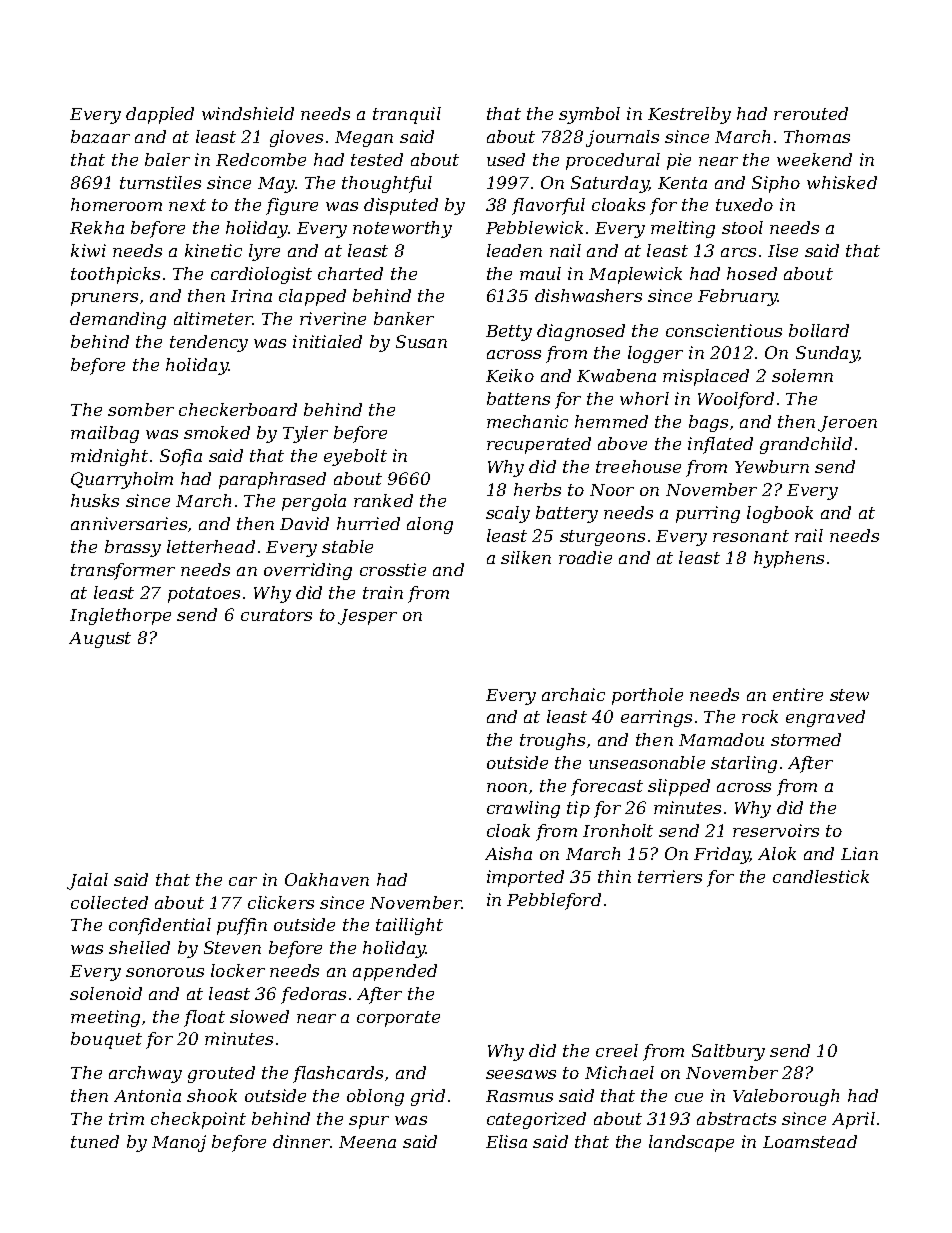 This page has height=1233, width=952. I want to click on Sunday, so click(827, 354).
